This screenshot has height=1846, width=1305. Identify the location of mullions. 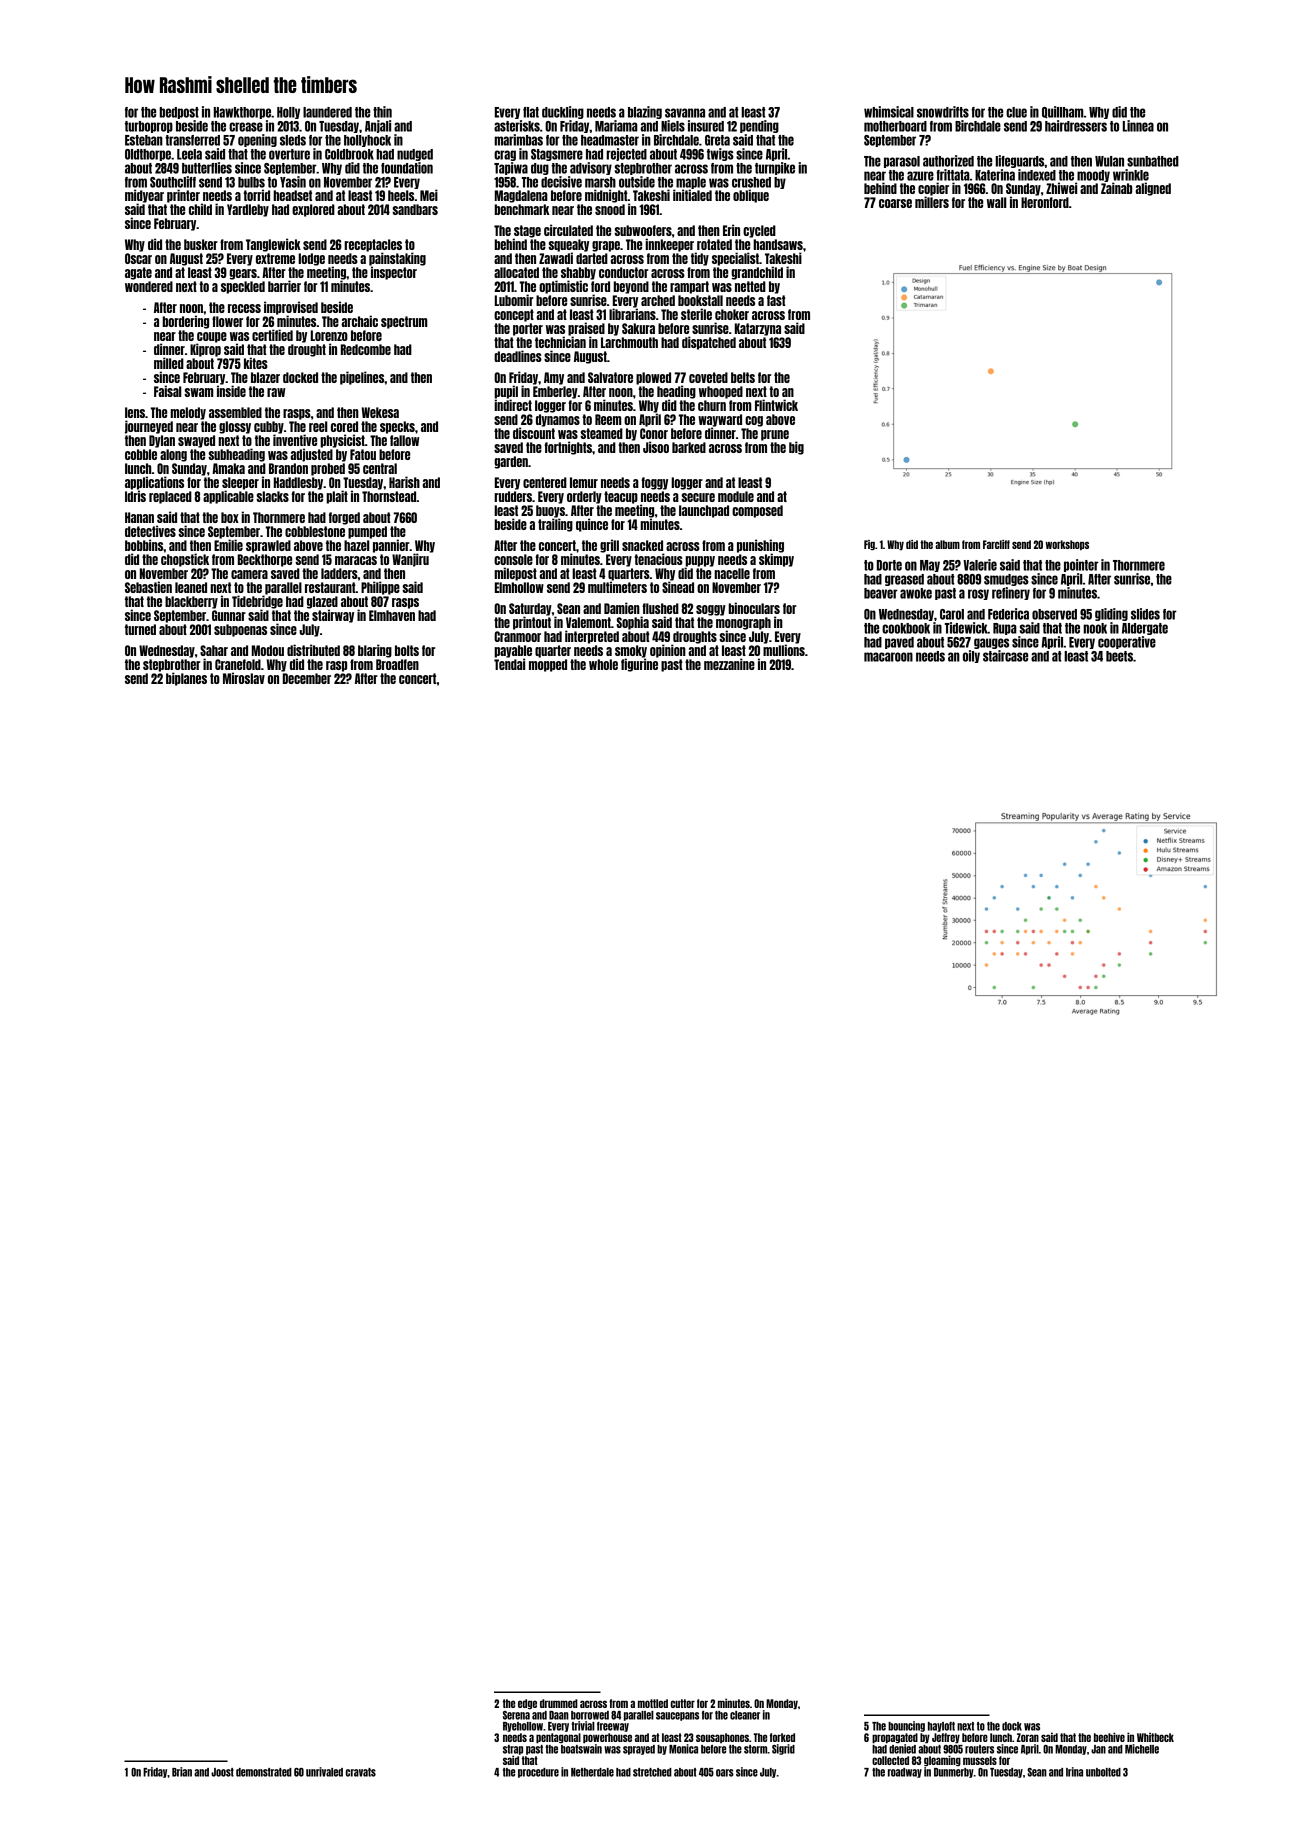
(784, 650).
